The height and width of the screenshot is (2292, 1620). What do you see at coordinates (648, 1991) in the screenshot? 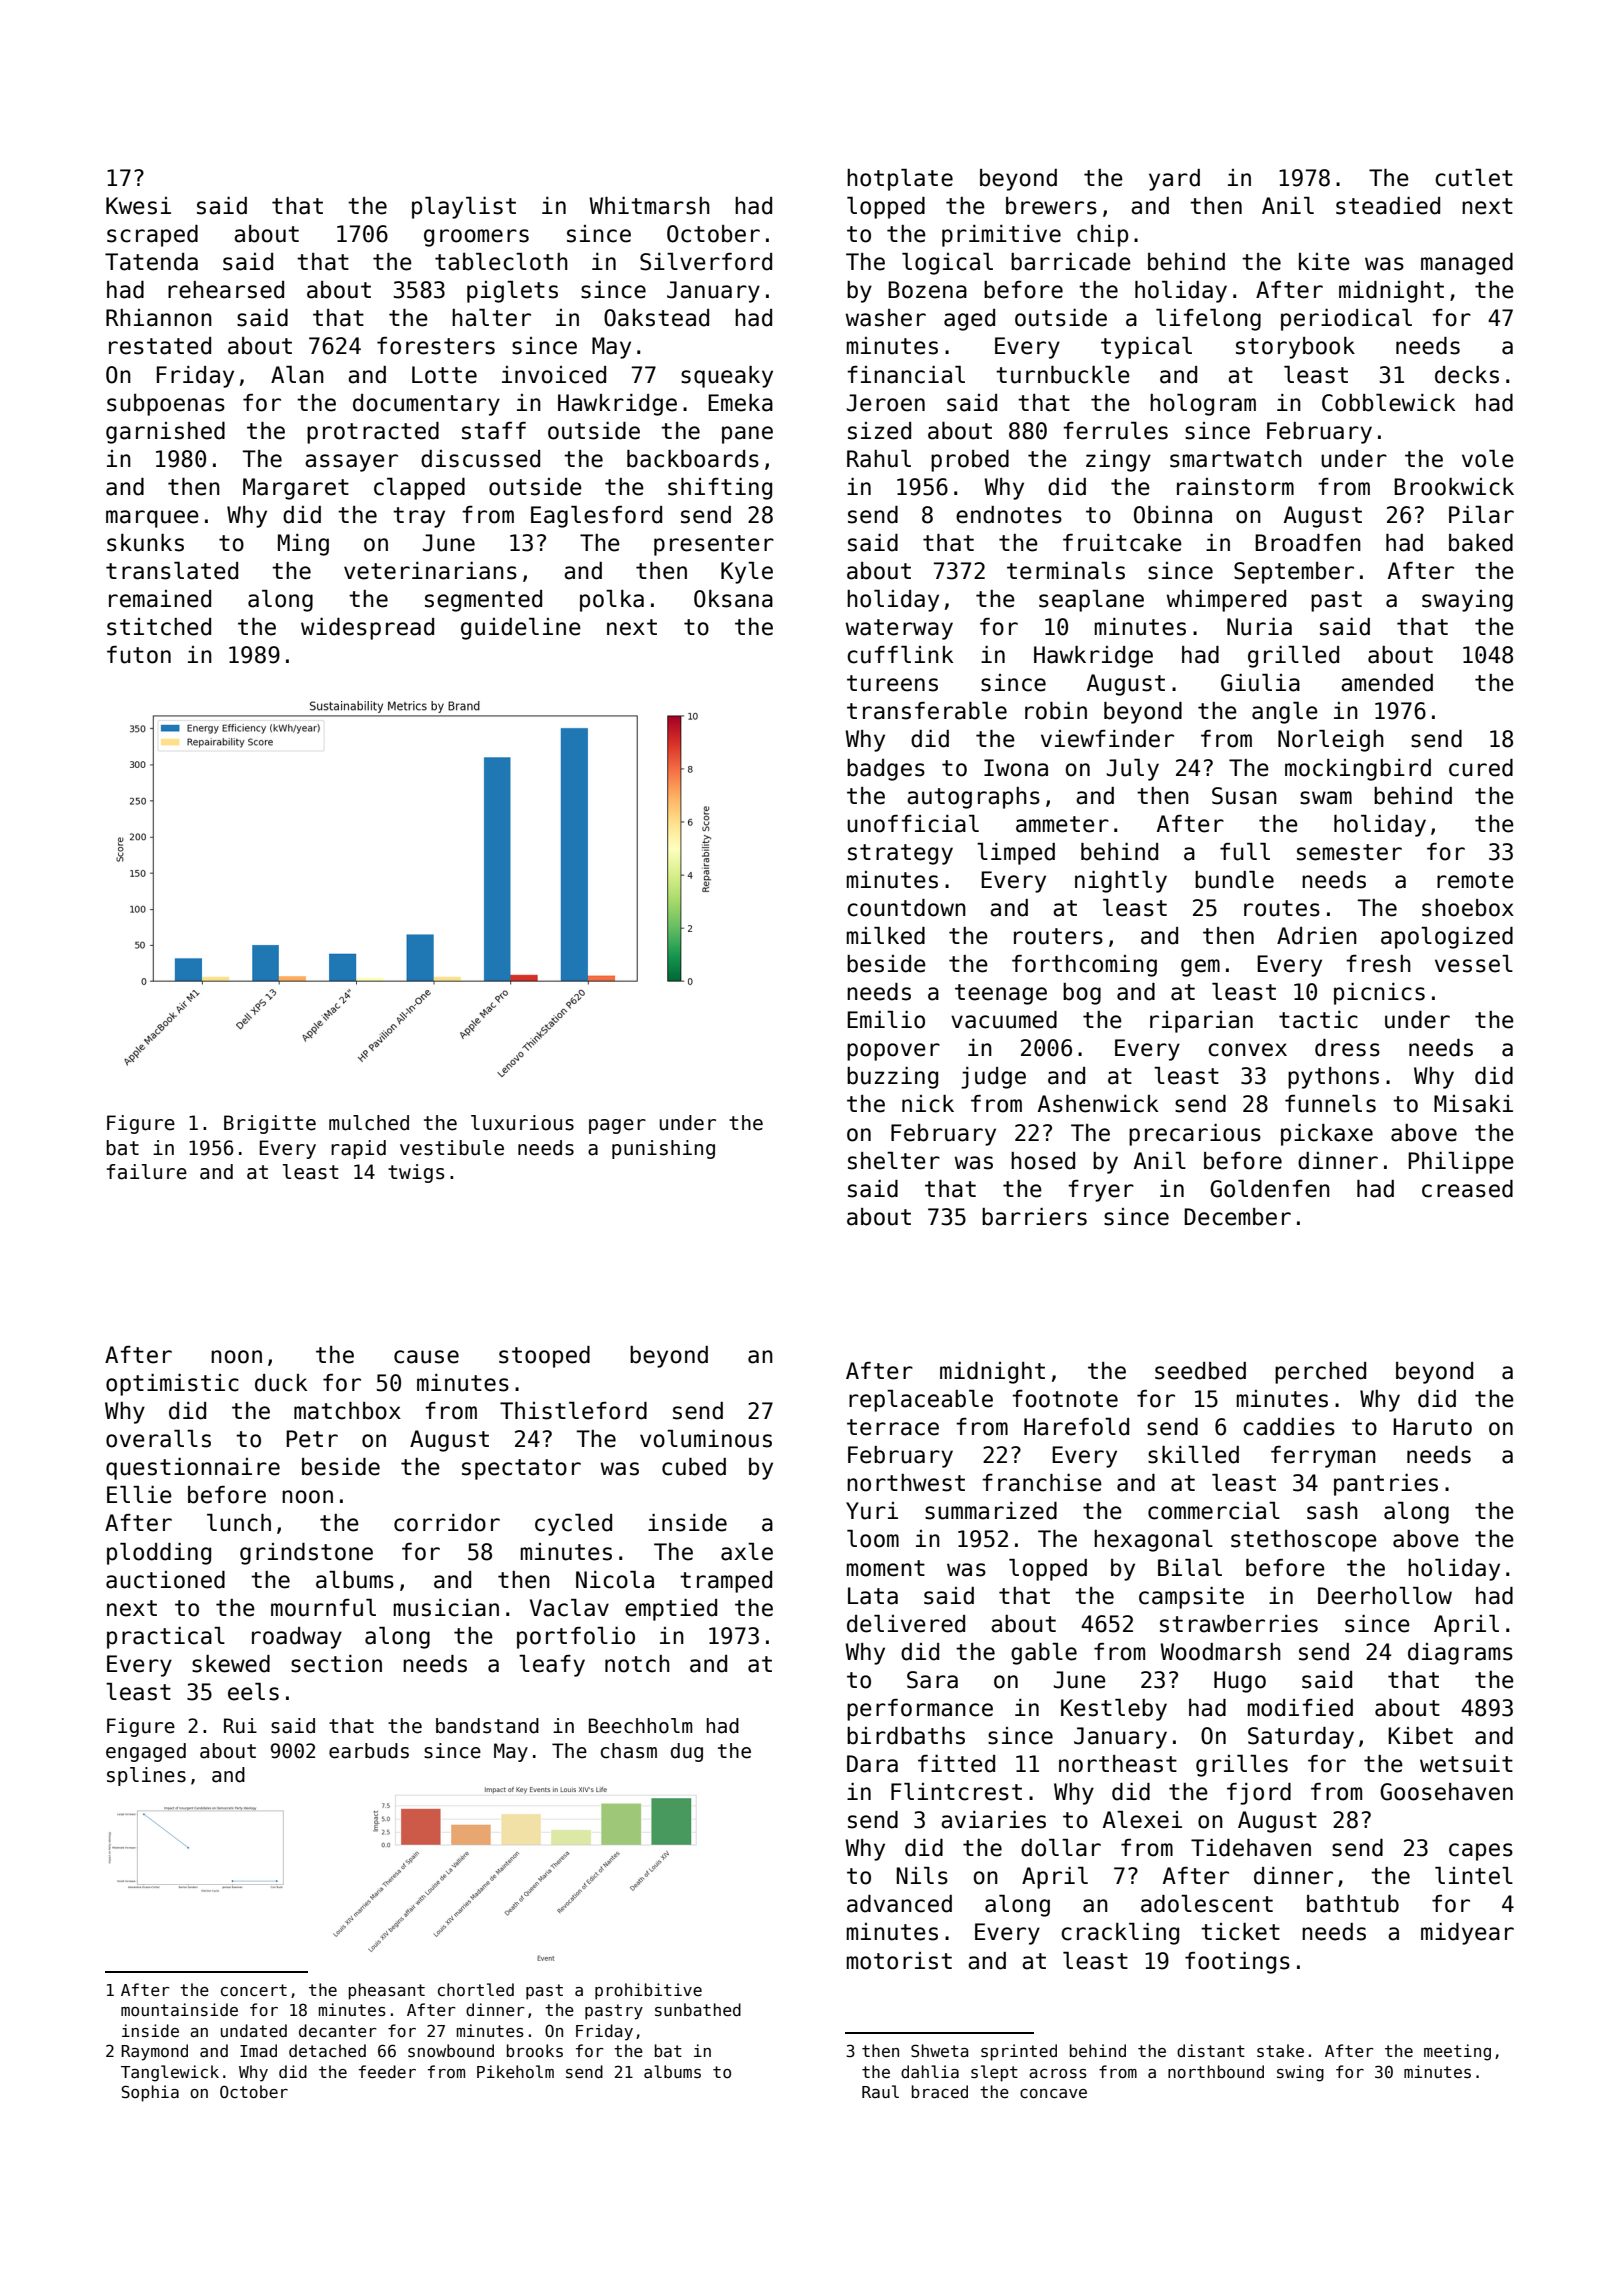
I see `prohibitive` at bounding box center [648, 1991].
